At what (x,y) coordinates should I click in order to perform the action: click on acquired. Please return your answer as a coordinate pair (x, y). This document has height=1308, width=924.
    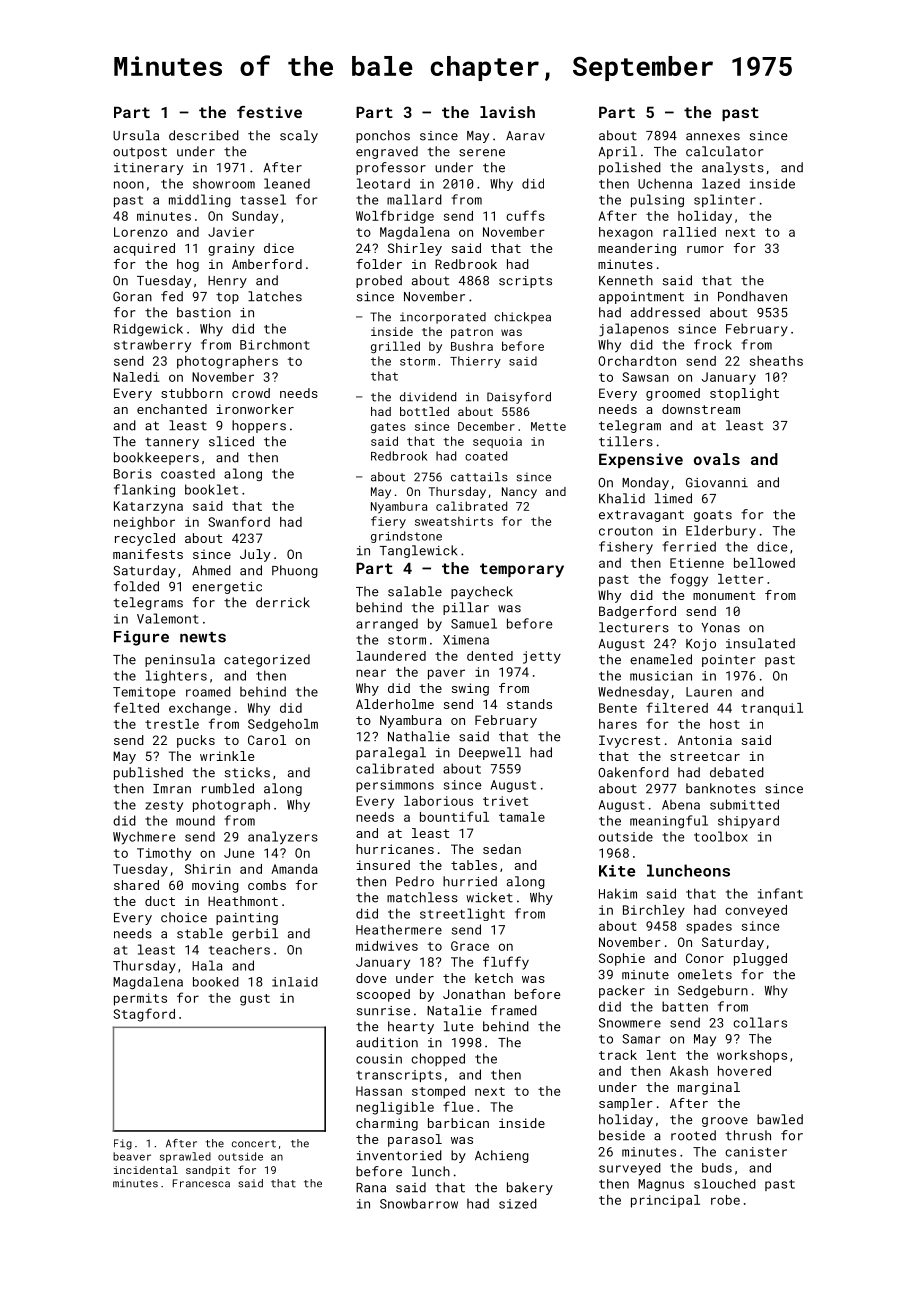
    Looking at the image, I should click on (144, 249).
